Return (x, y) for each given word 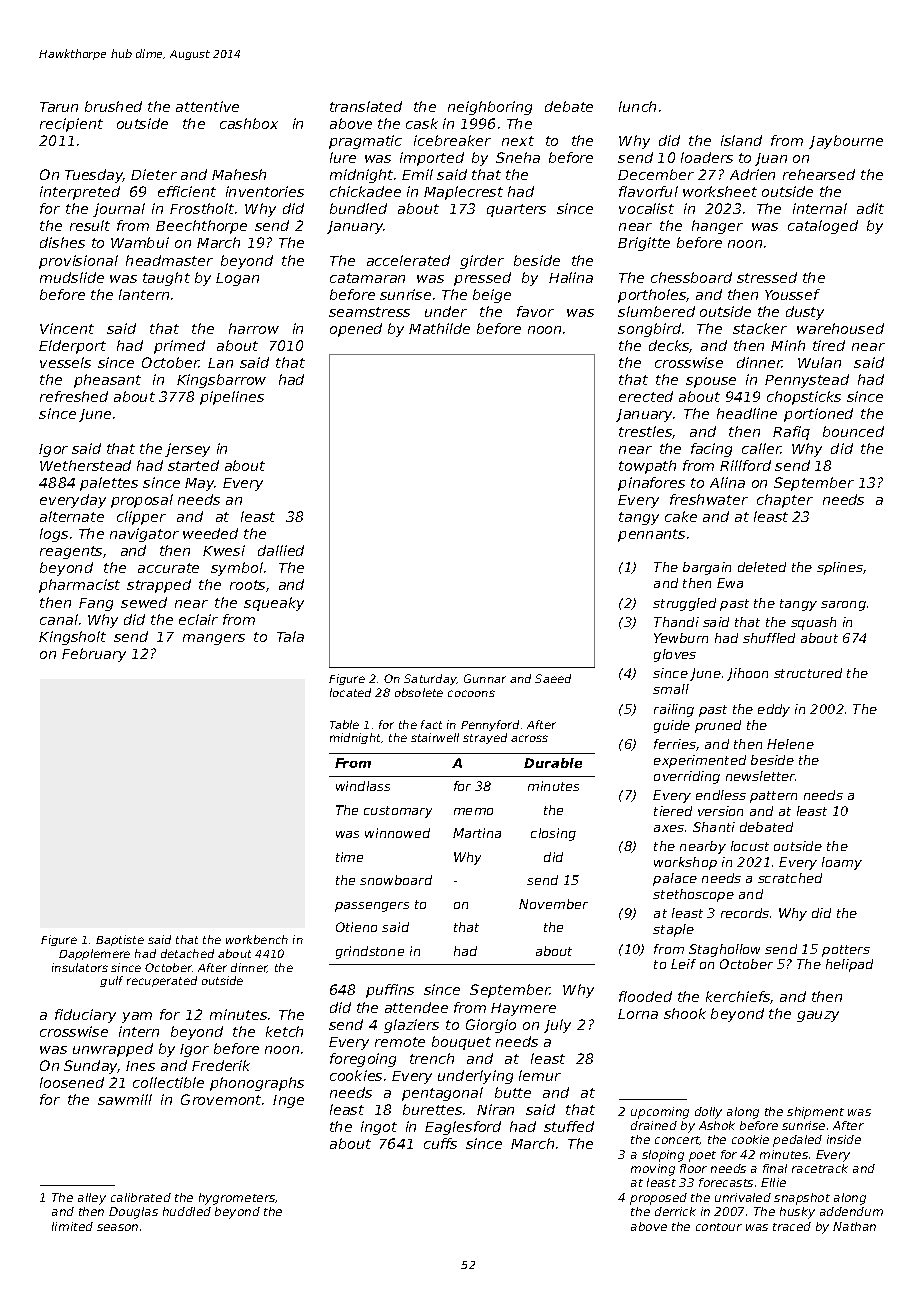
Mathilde (439, 328)
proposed (658, 1199)
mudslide (72, 277)
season (117, 1227)
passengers (372, 907)
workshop (685, 863)
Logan (237, 279)
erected (646, 396)
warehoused (840, 328)
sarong (843, 606)
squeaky (274, 604)
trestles (646, 432)
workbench (257, 939)
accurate (168, 568)
